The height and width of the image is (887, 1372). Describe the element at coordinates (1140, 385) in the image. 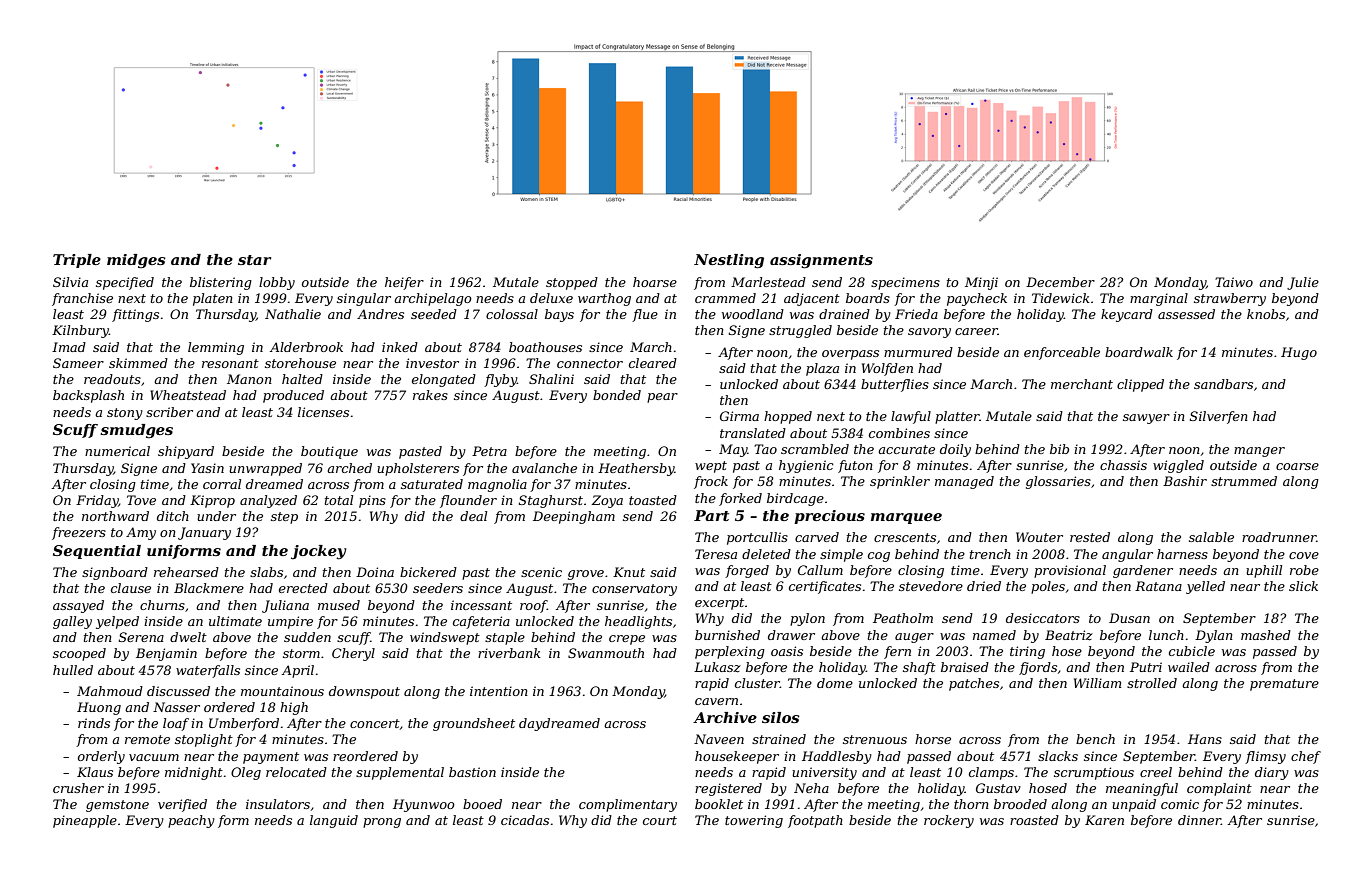

I see `clipped` at that location.
